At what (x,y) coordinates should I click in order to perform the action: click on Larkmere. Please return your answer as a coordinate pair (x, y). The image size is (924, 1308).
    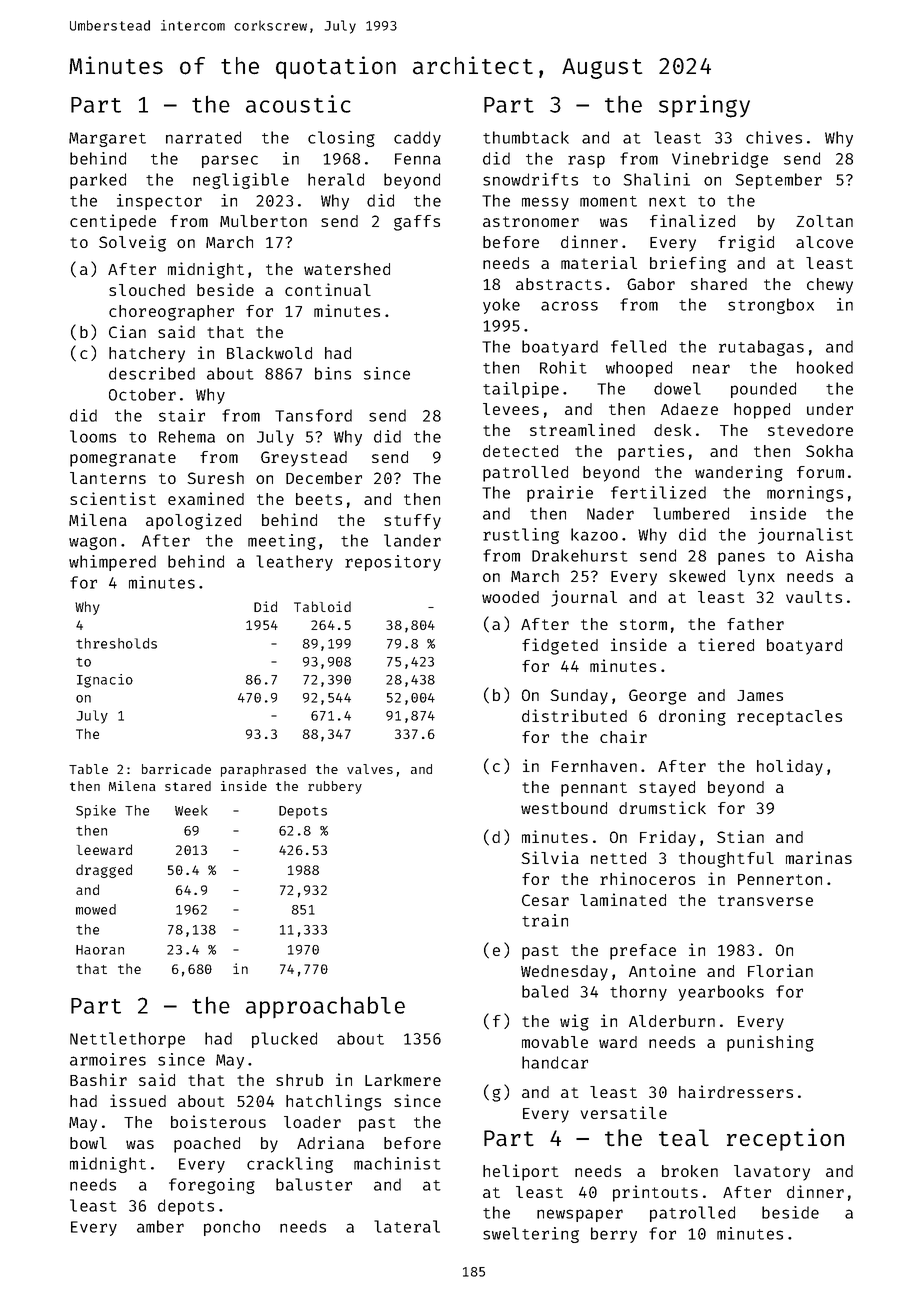
    Looking at the image, I should click on (403, 1080).
